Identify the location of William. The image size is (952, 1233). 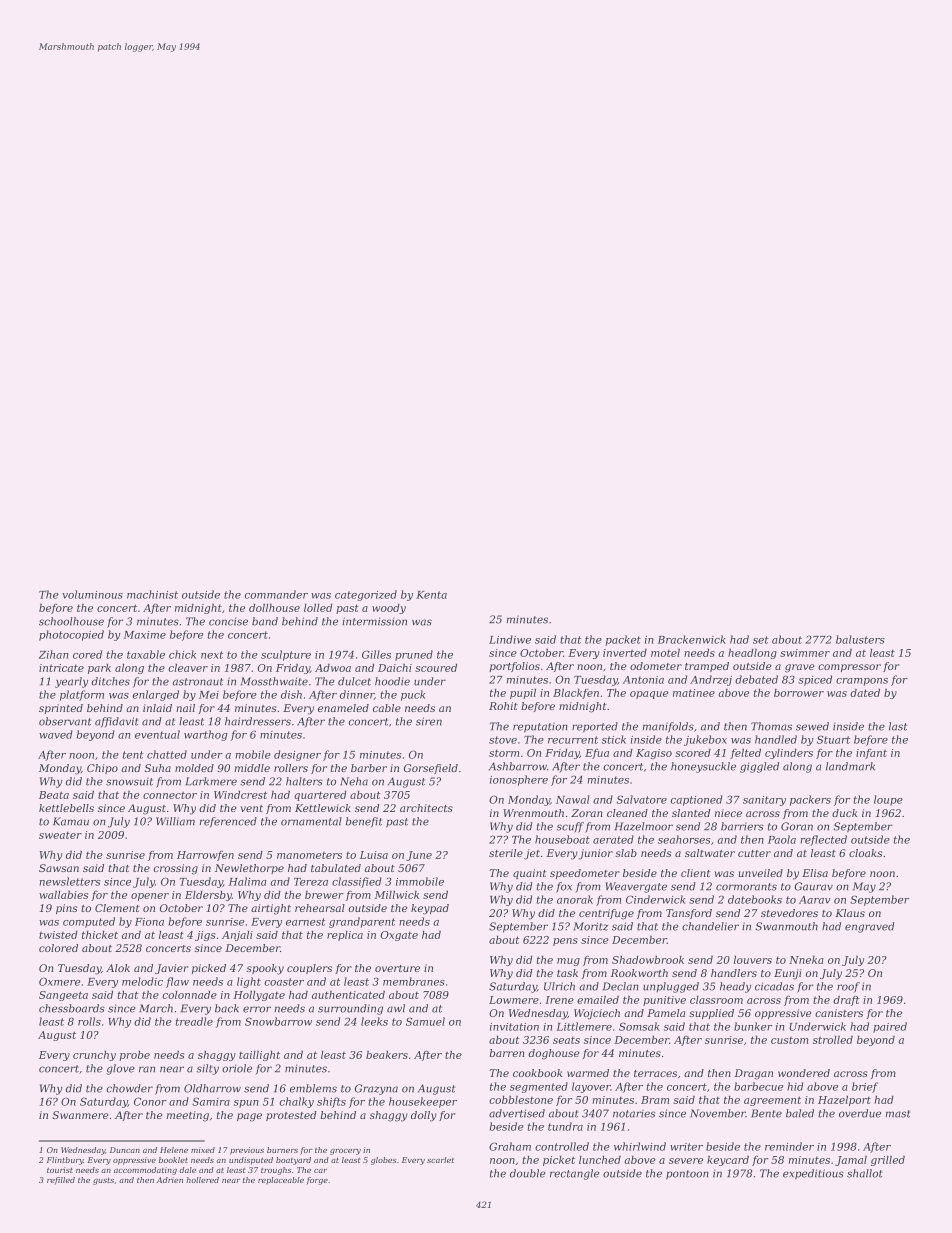
(175, 821).
